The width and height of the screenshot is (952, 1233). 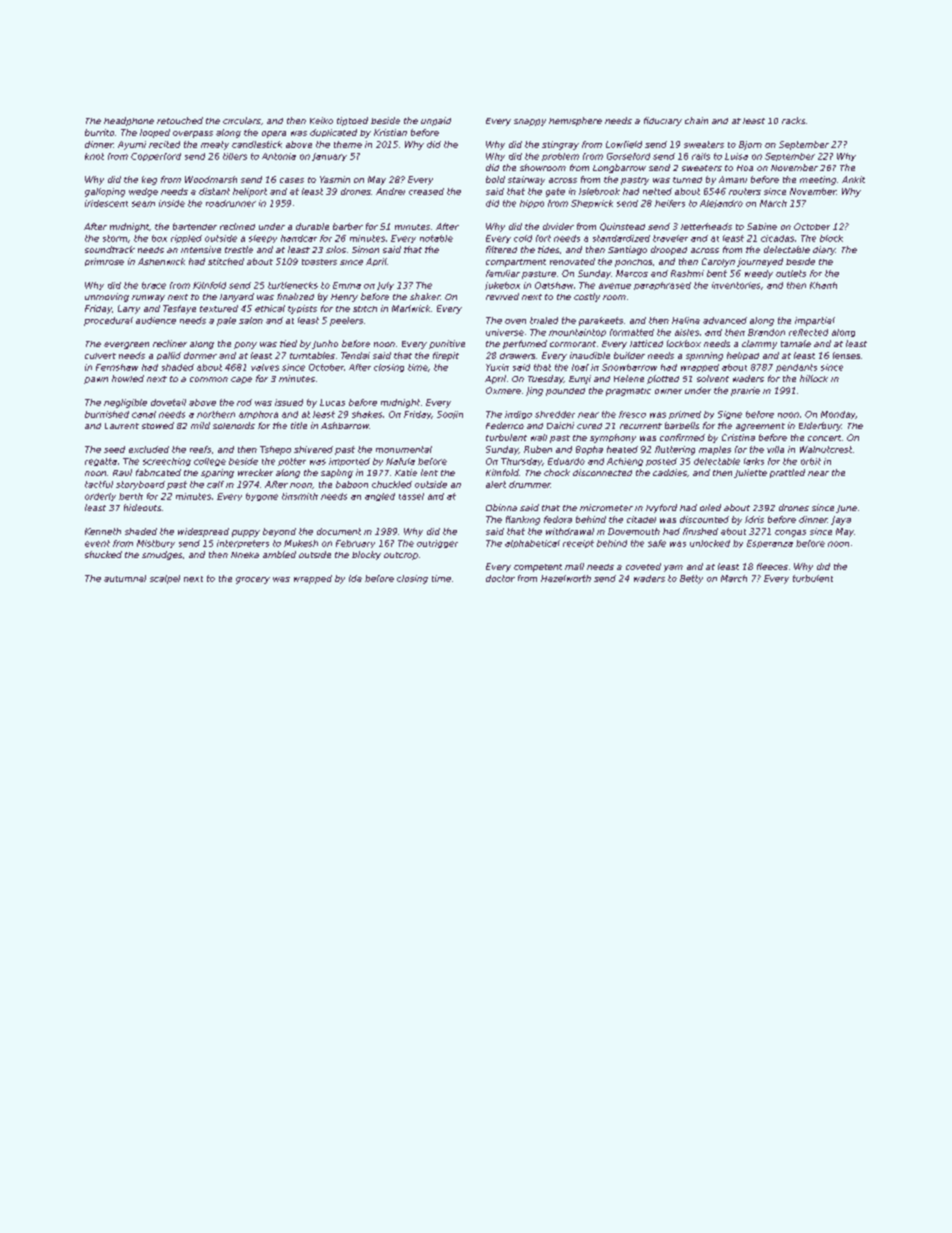 I want to click on fleeces, so click(x=772, y=566).
